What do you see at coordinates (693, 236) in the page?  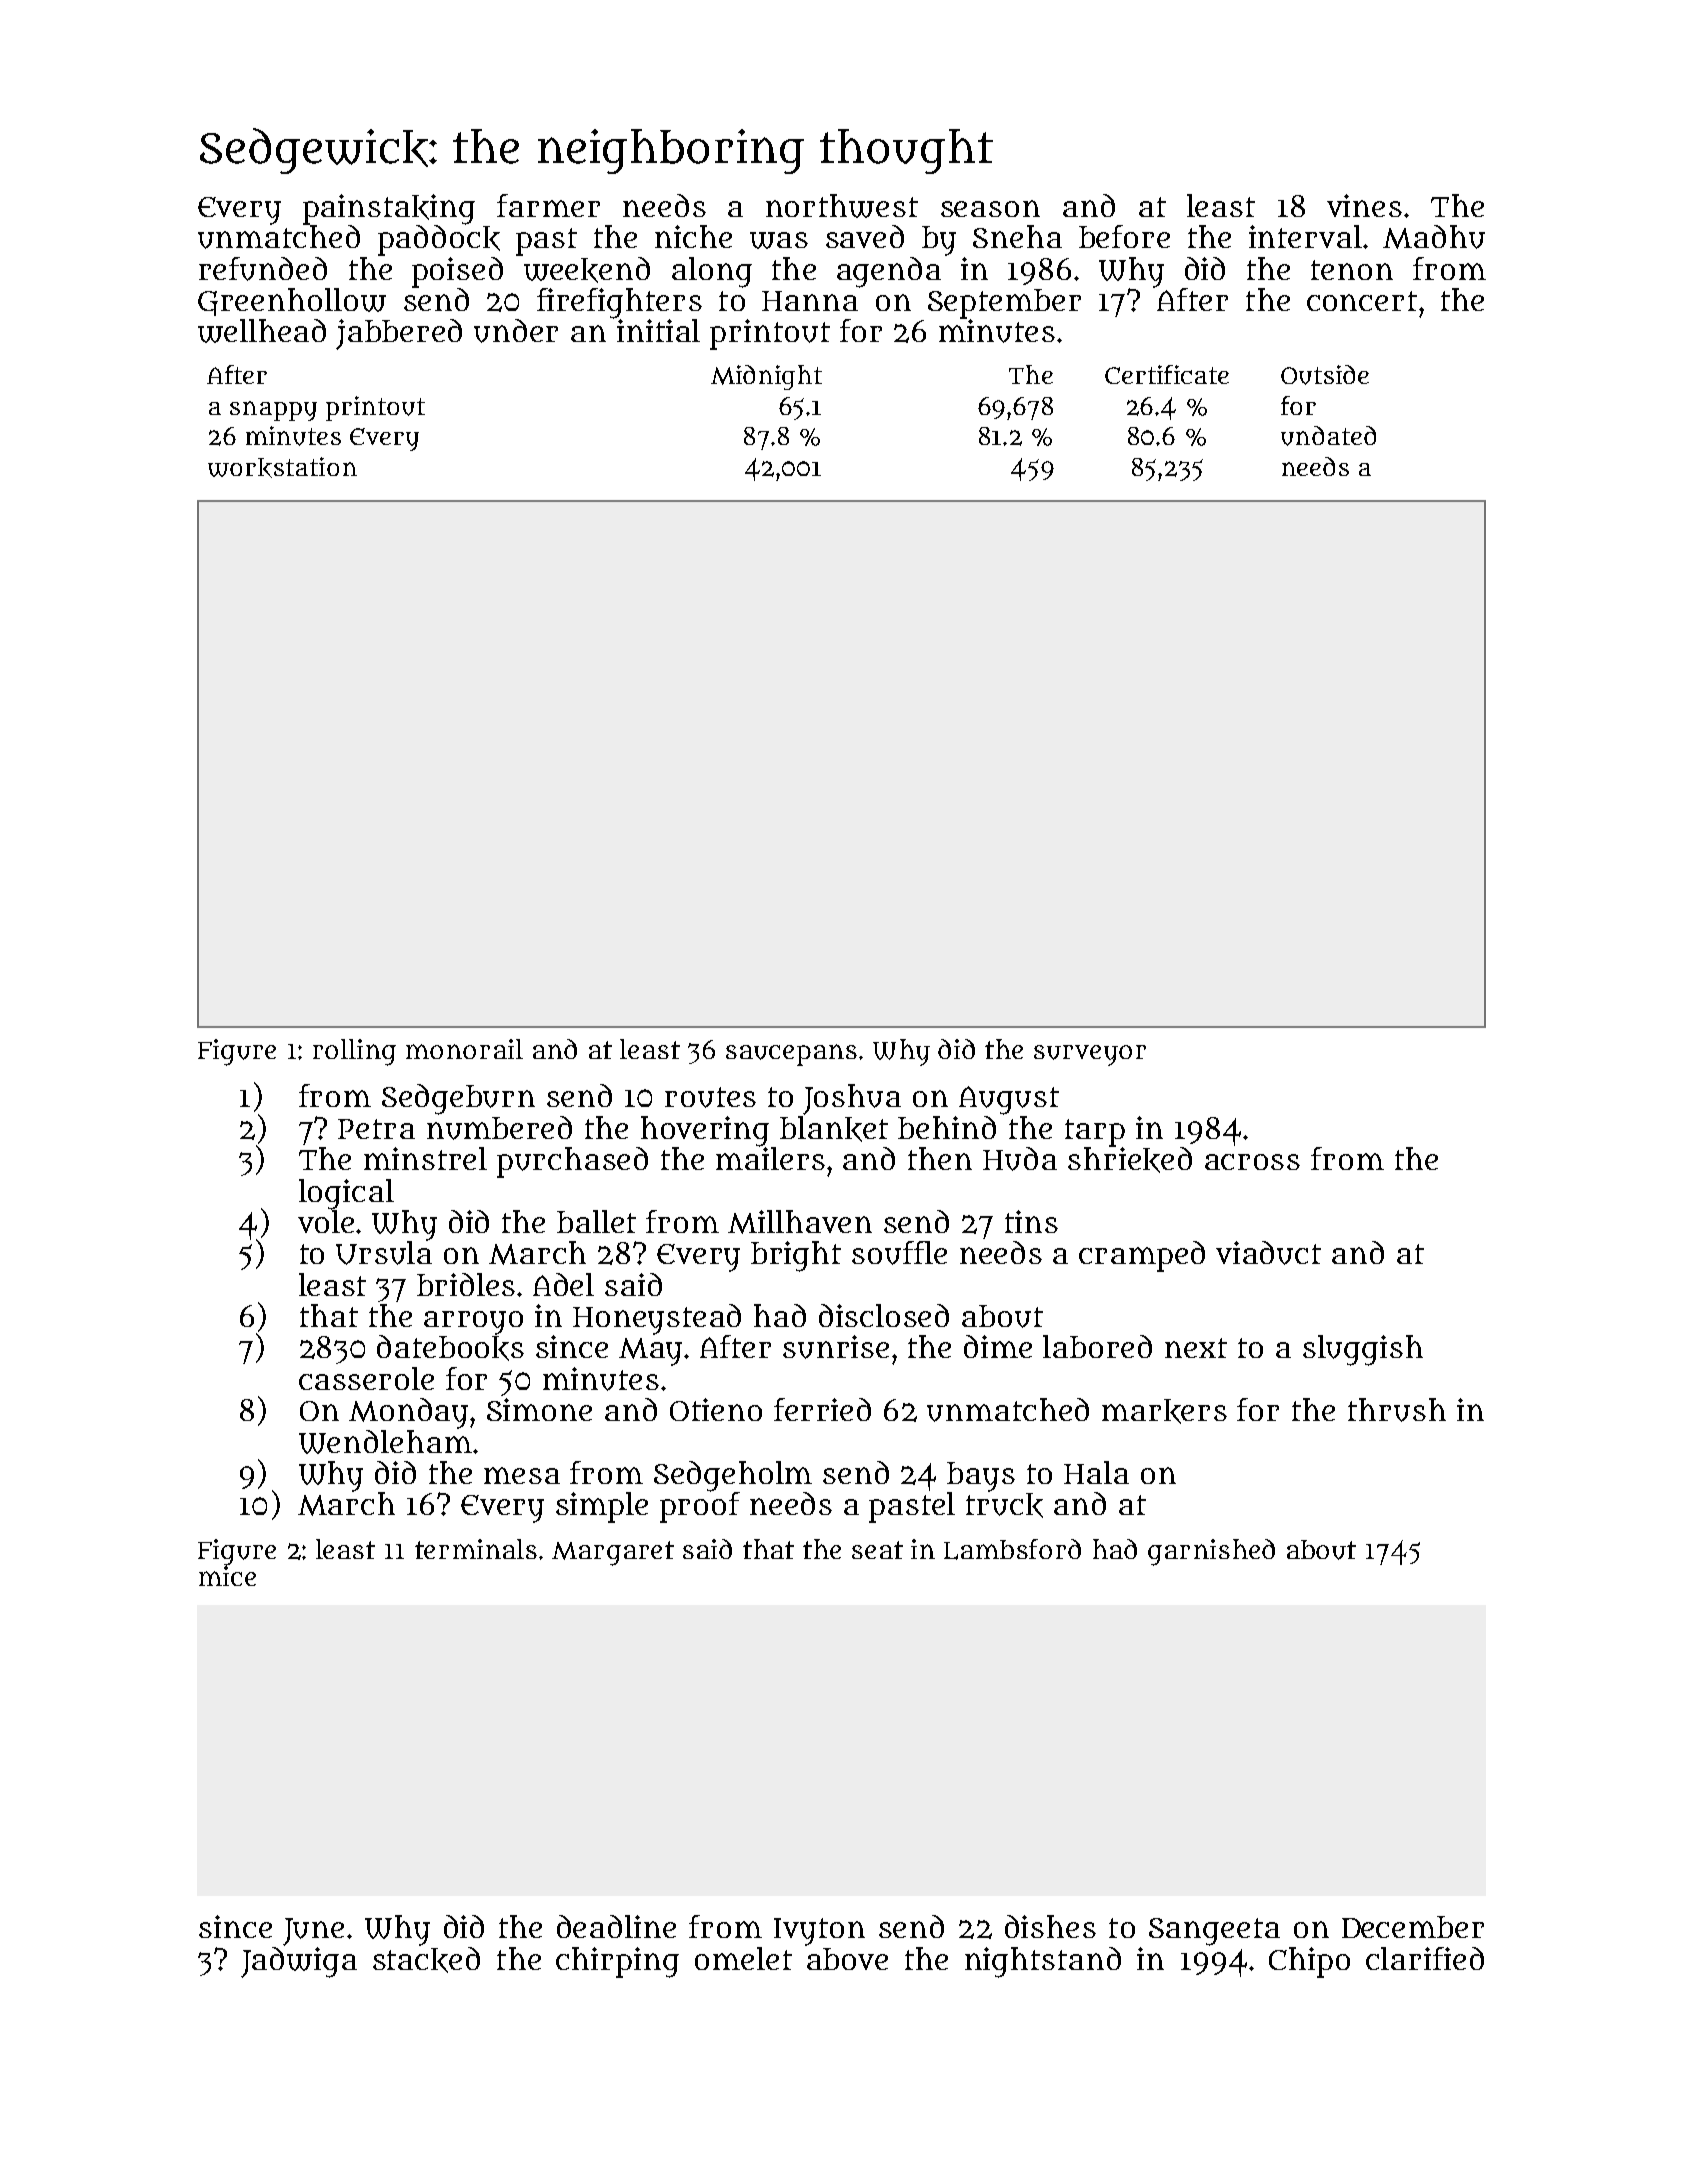 I see `niche` at bounding box center [693, 236].
